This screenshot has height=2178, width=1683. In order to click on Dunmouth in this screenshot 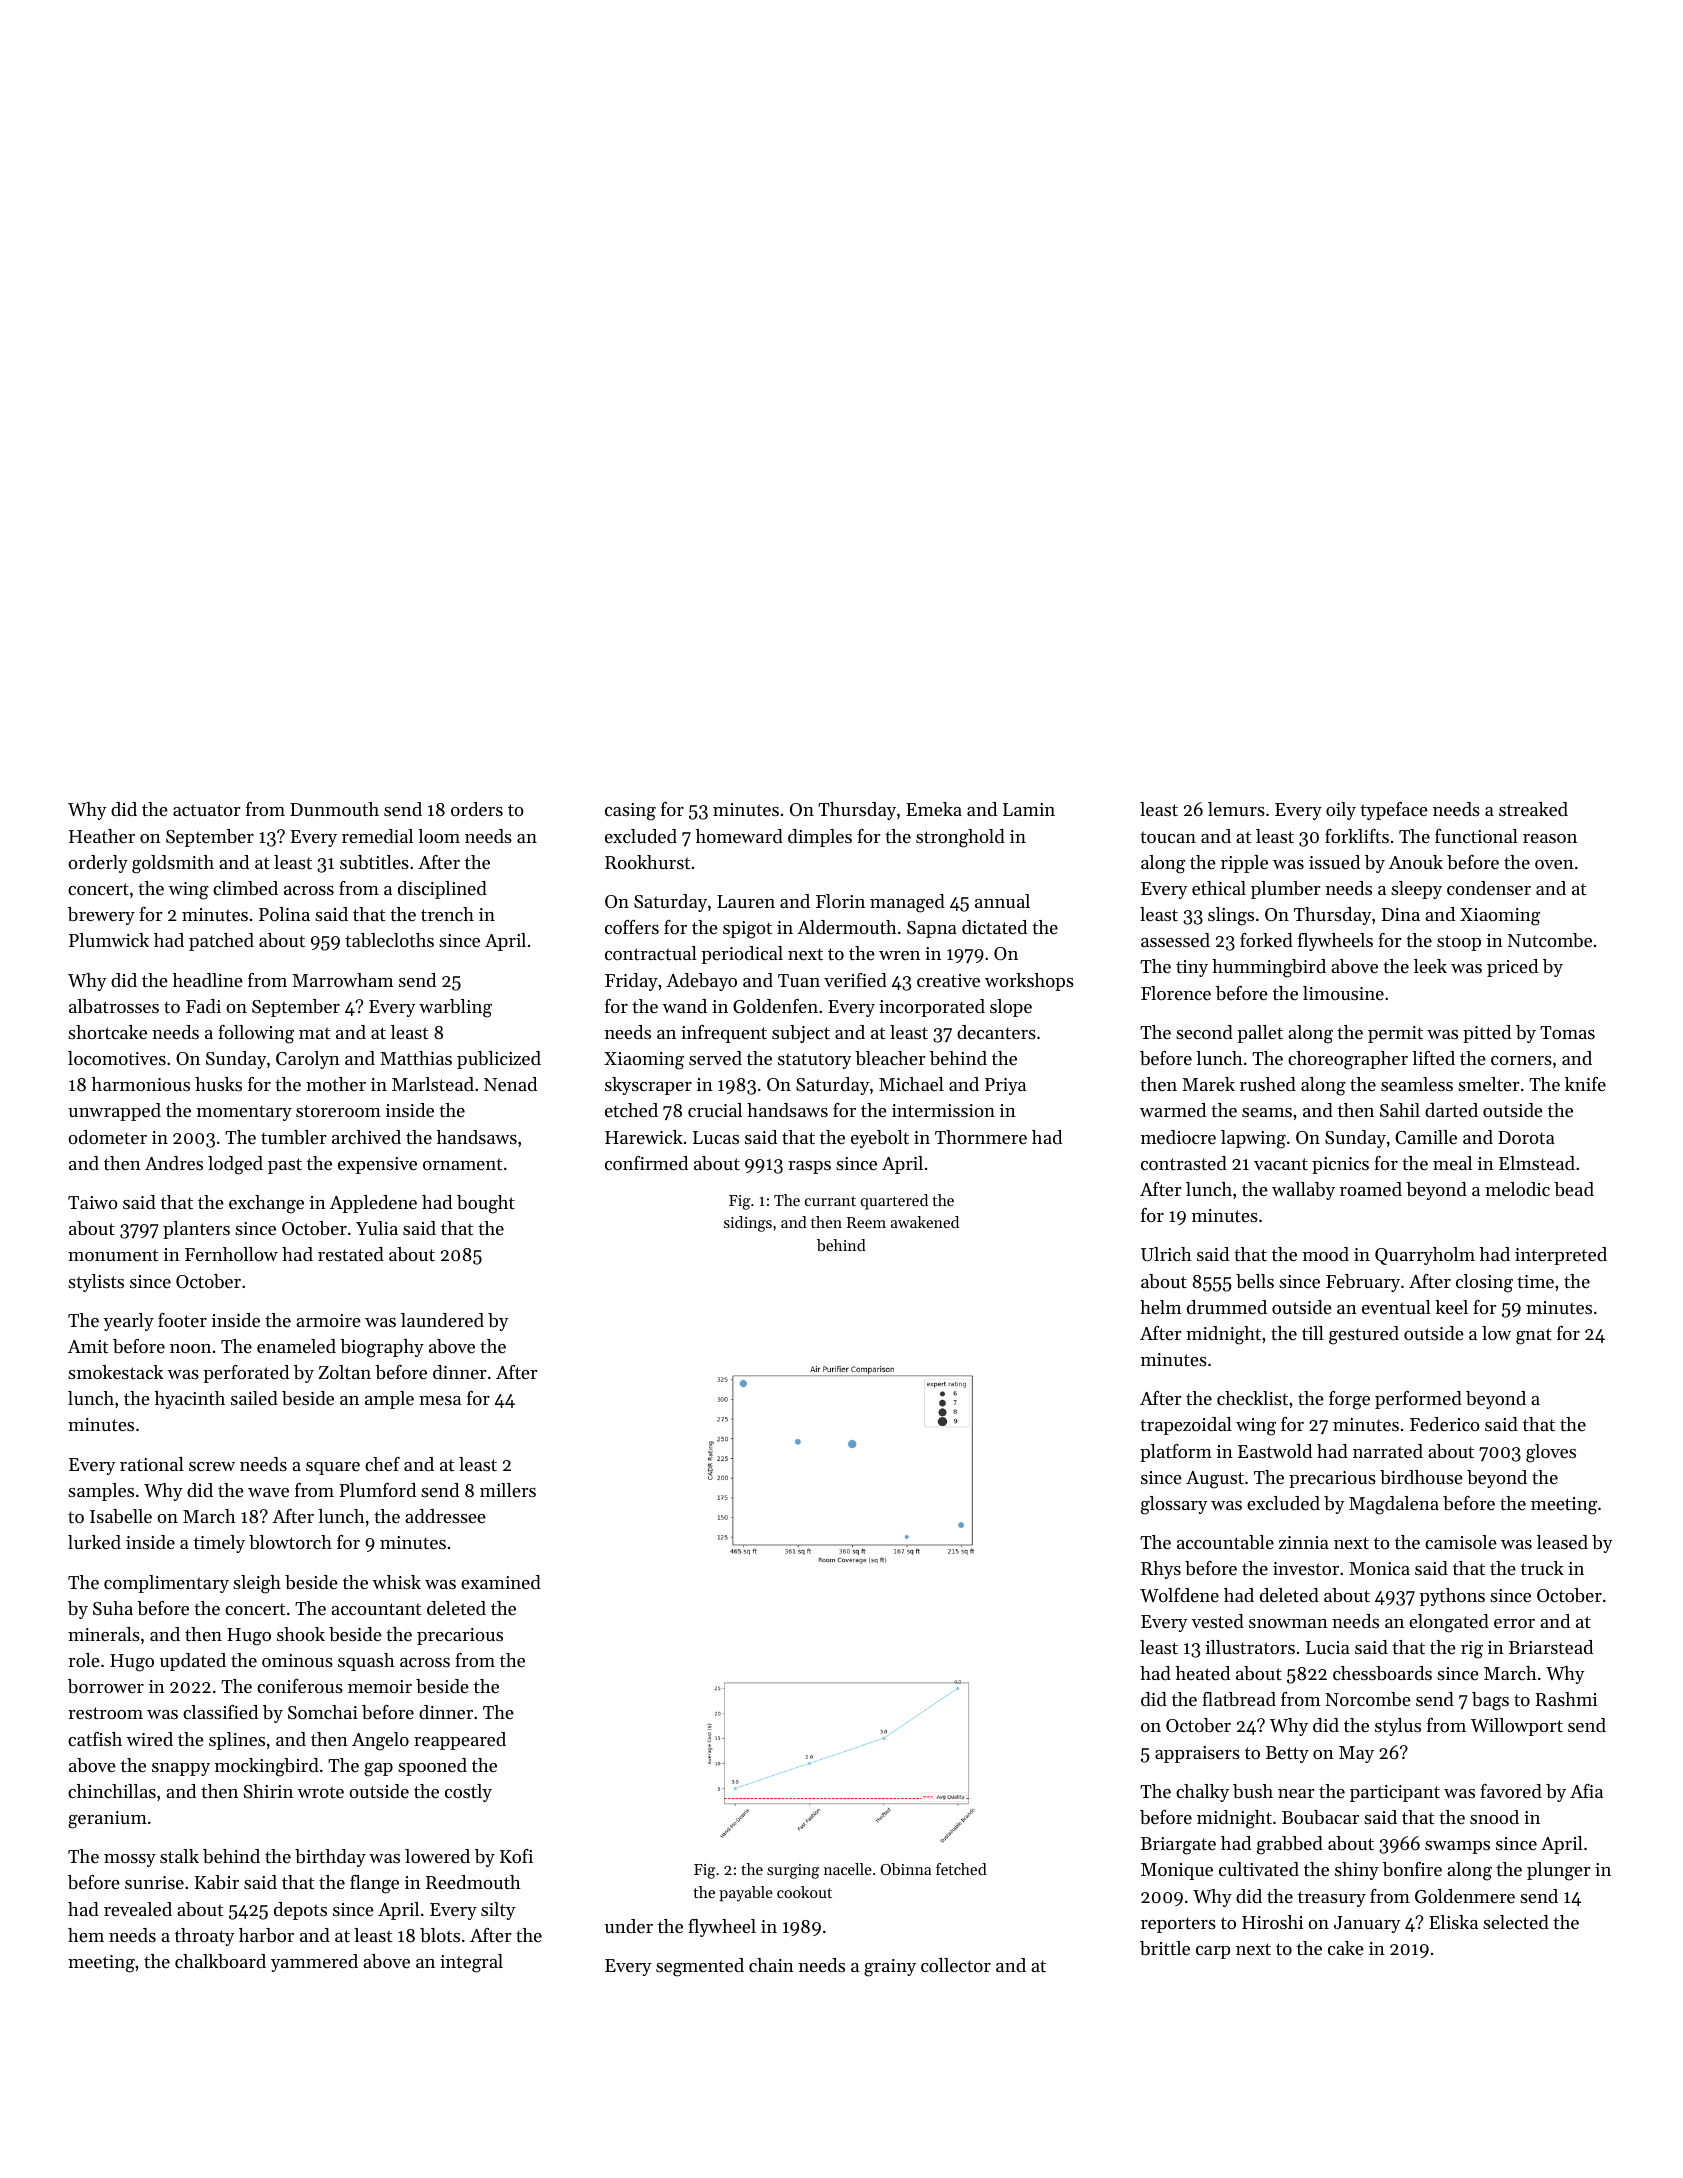, I will do `click(334, 809)`.
